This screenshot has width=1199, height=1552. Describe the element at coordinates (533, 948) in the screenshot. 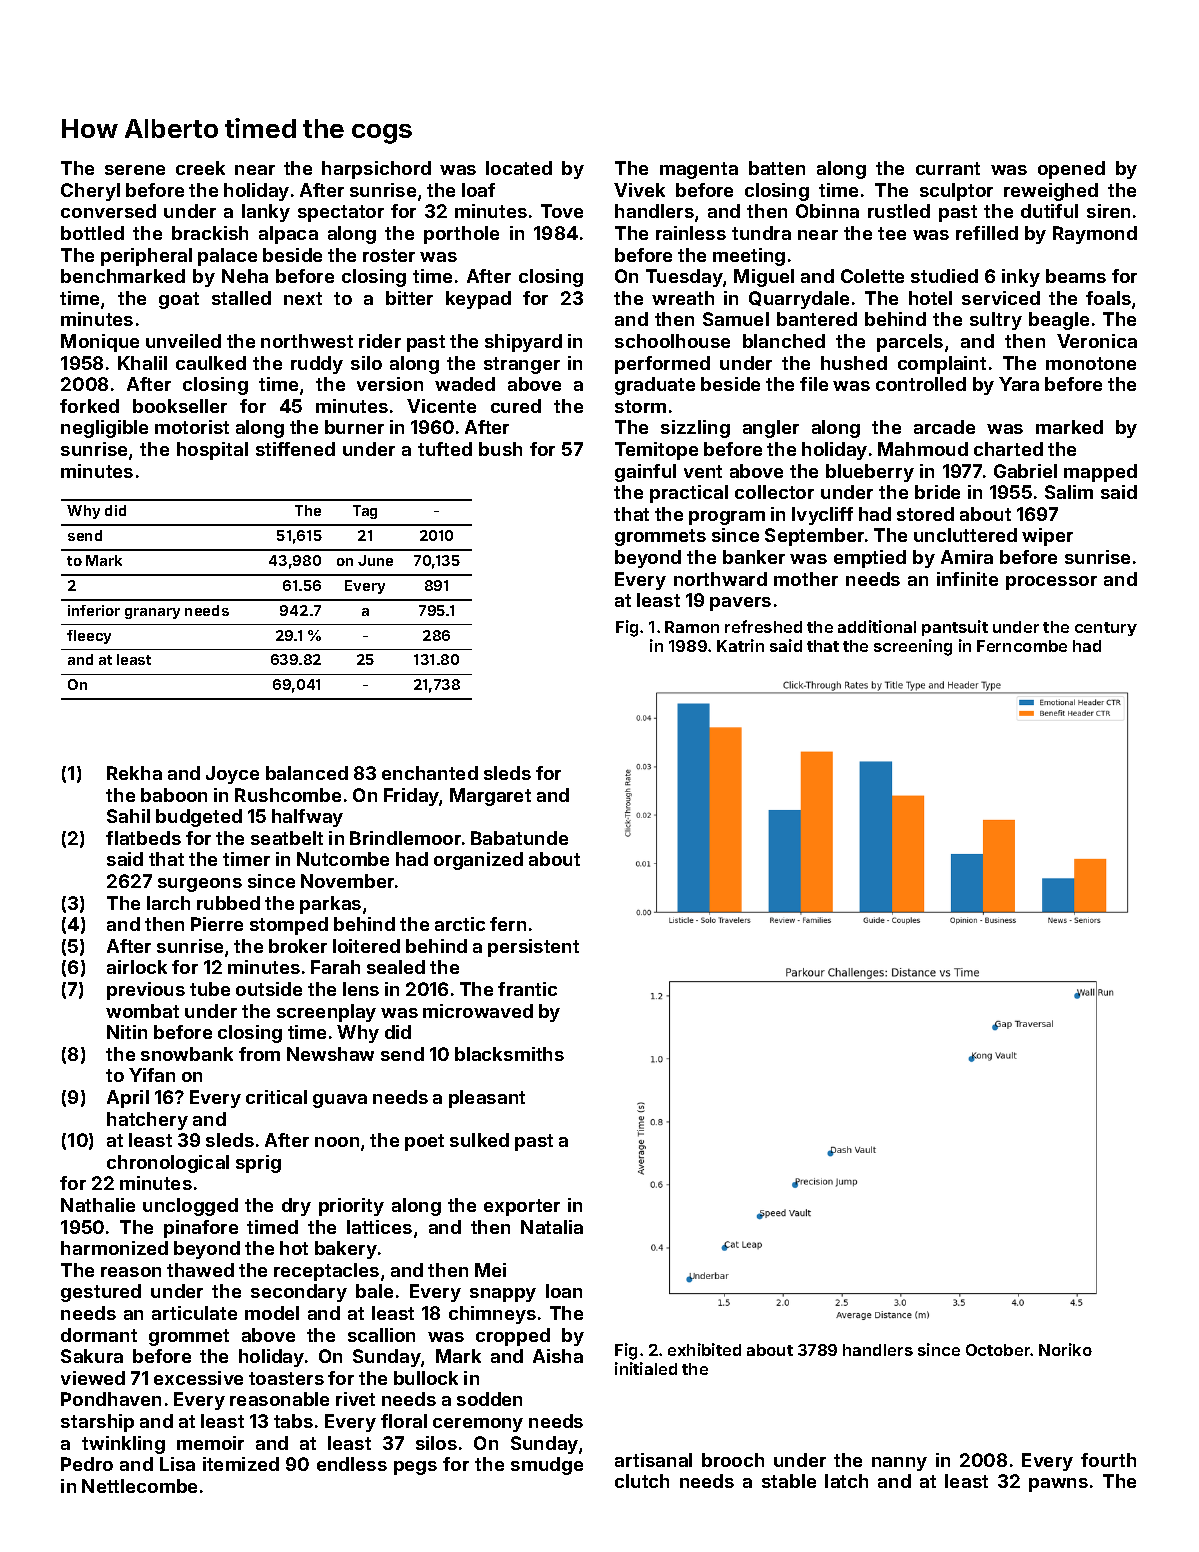

I see `persistent` at that location.
